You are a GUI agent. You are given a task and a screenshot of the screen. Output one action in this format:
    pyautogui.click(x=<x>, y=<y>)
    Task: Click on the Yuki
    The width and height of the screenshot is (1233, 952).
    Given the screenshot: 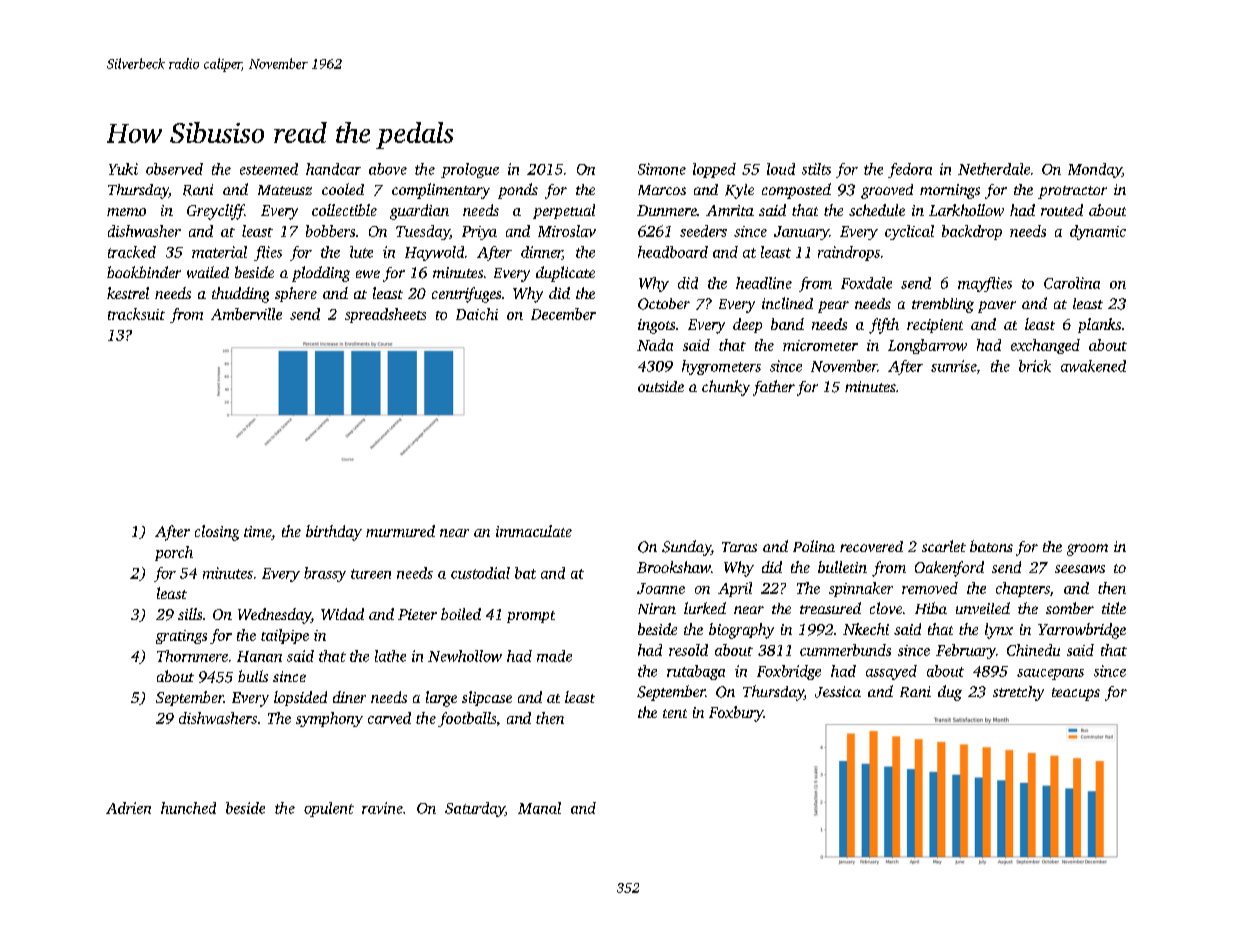 What is the action you would take?
    pyautogui.click(x=123, y=169)
